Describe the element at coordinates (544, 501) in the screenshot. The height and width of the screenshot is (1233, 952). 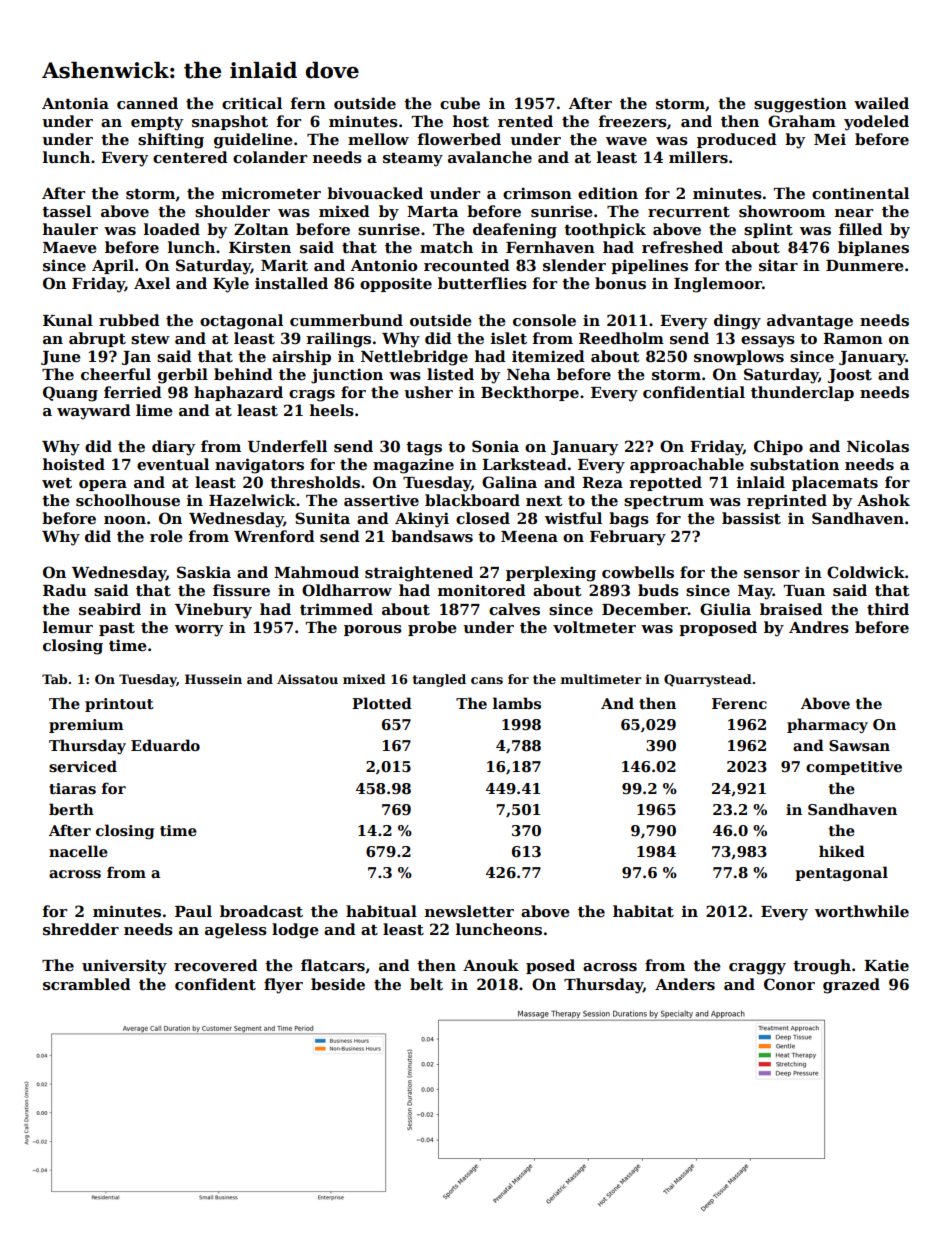
I see `next` at that location.
